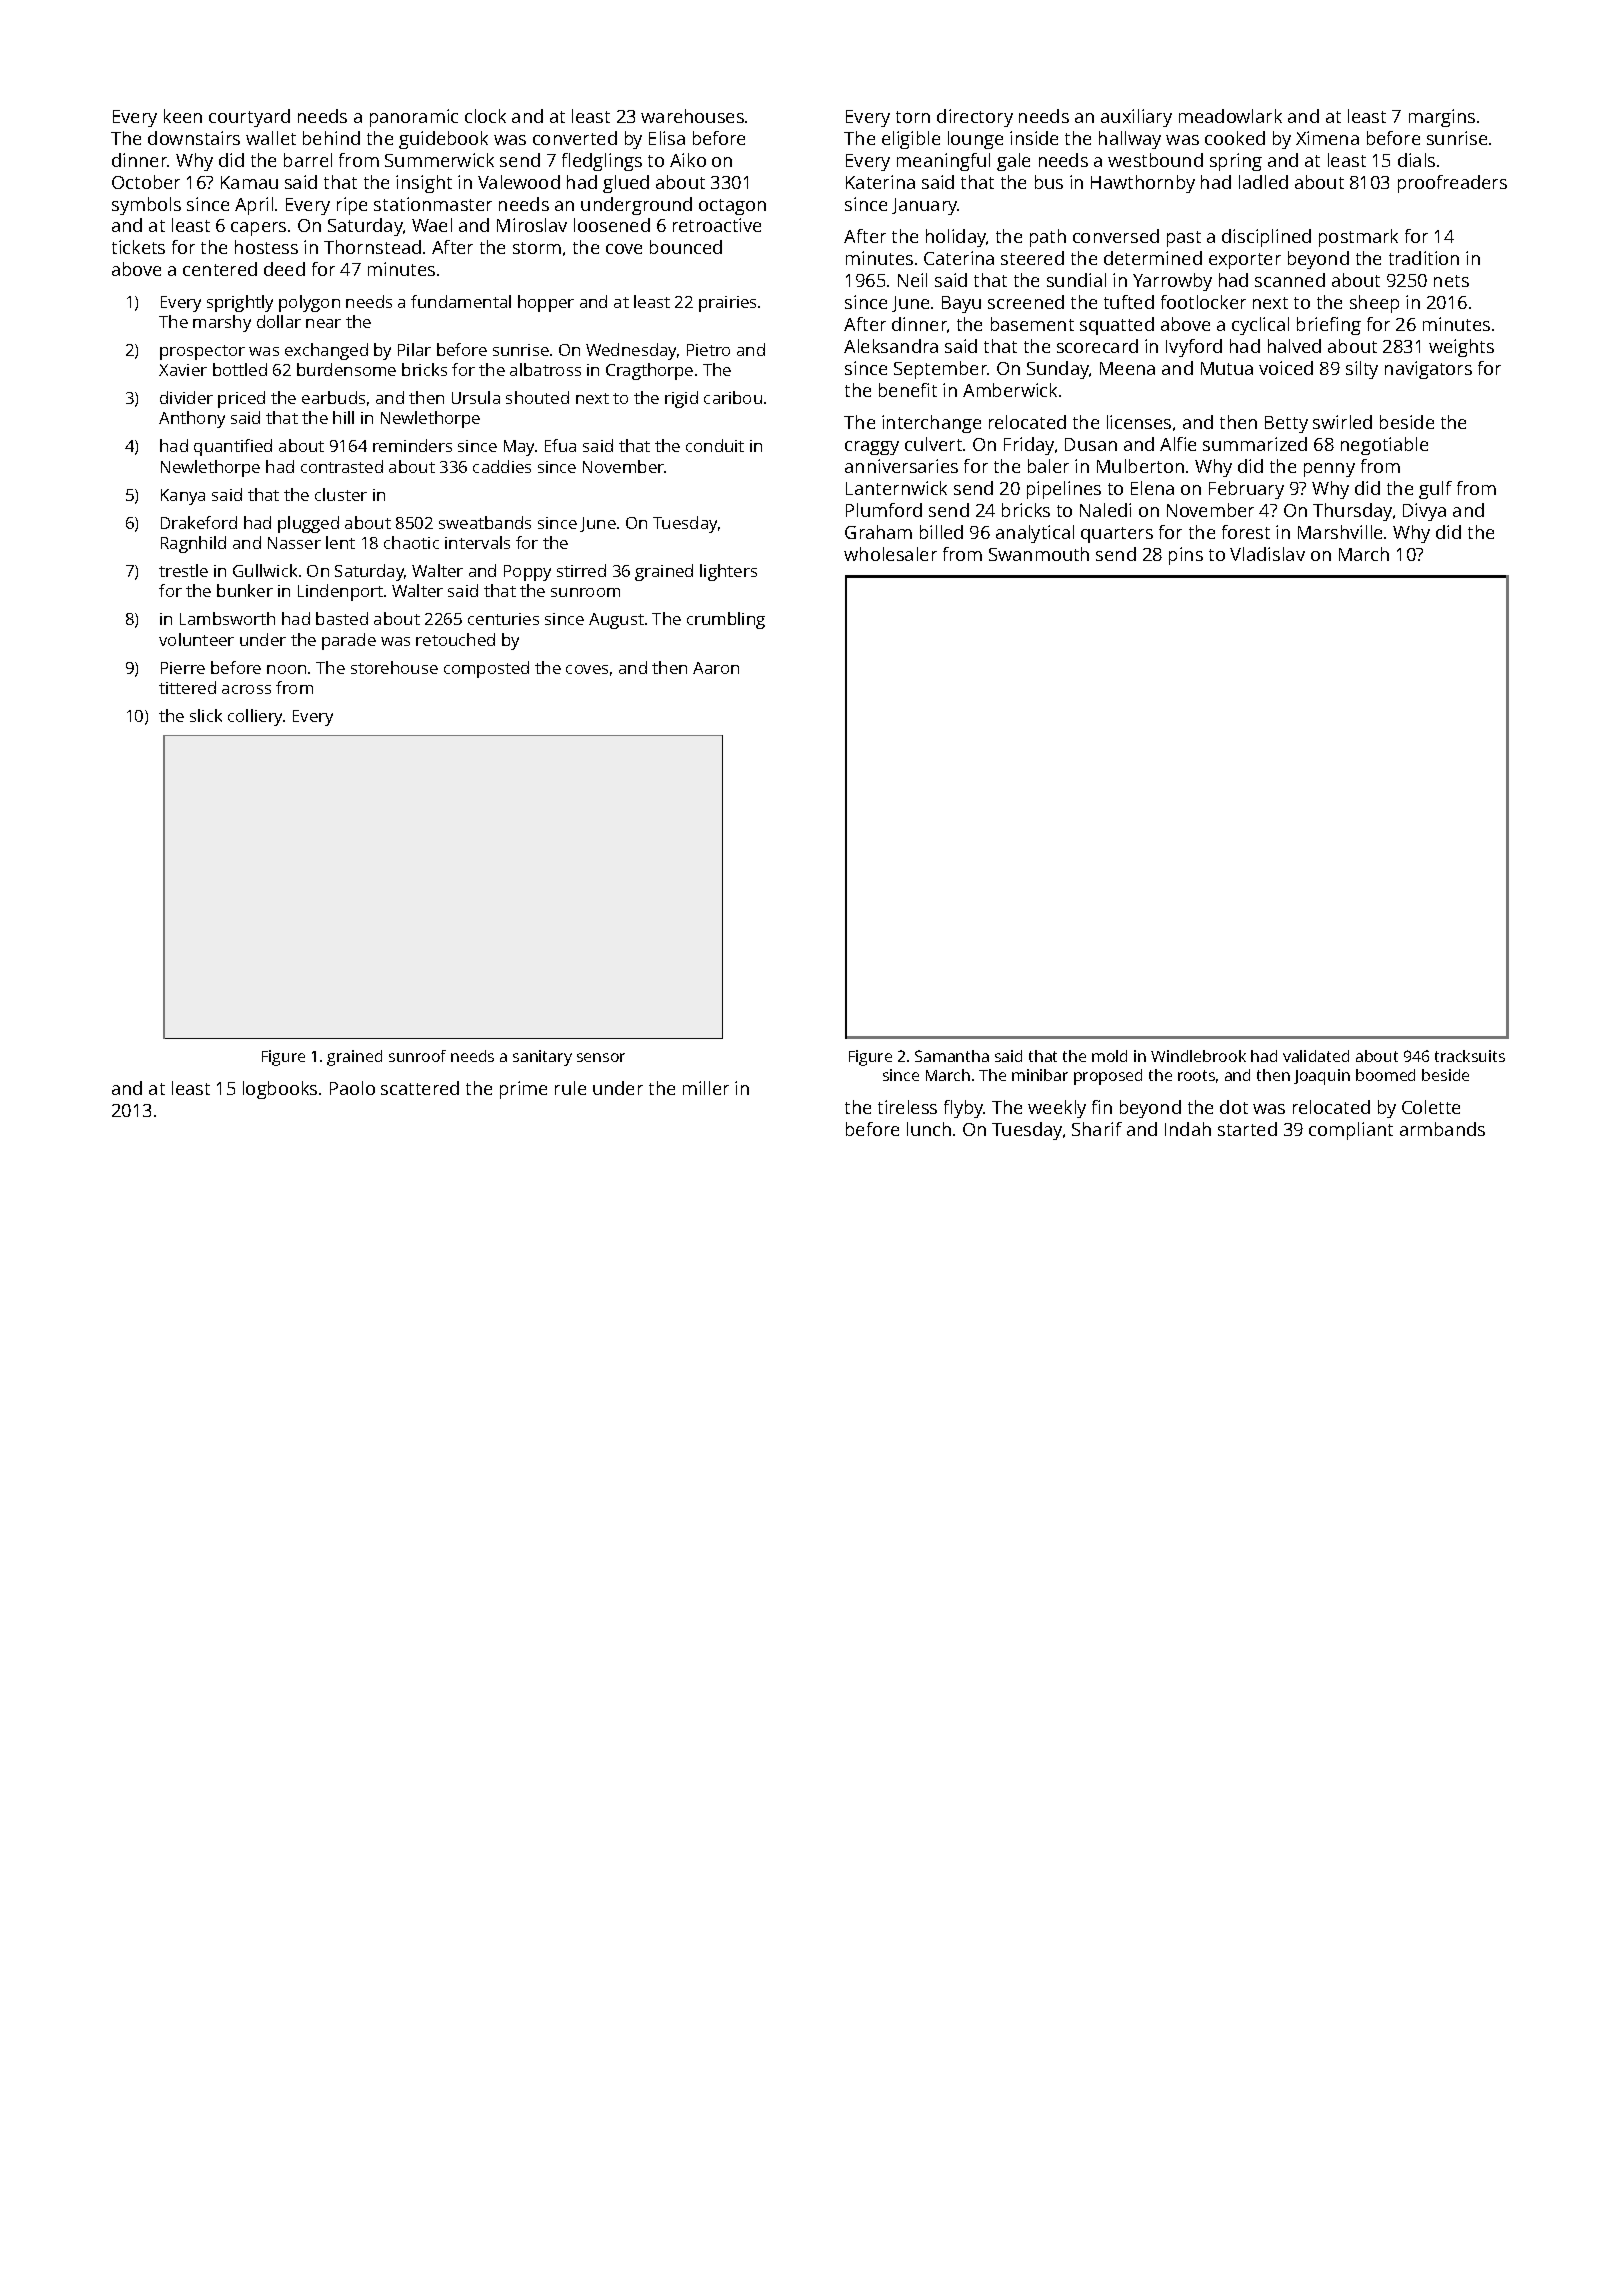 This screenshot has height=2292, width=1620. Describe the element at coordinates (941, 532) in the screenshot. I see `billed` at that location.
